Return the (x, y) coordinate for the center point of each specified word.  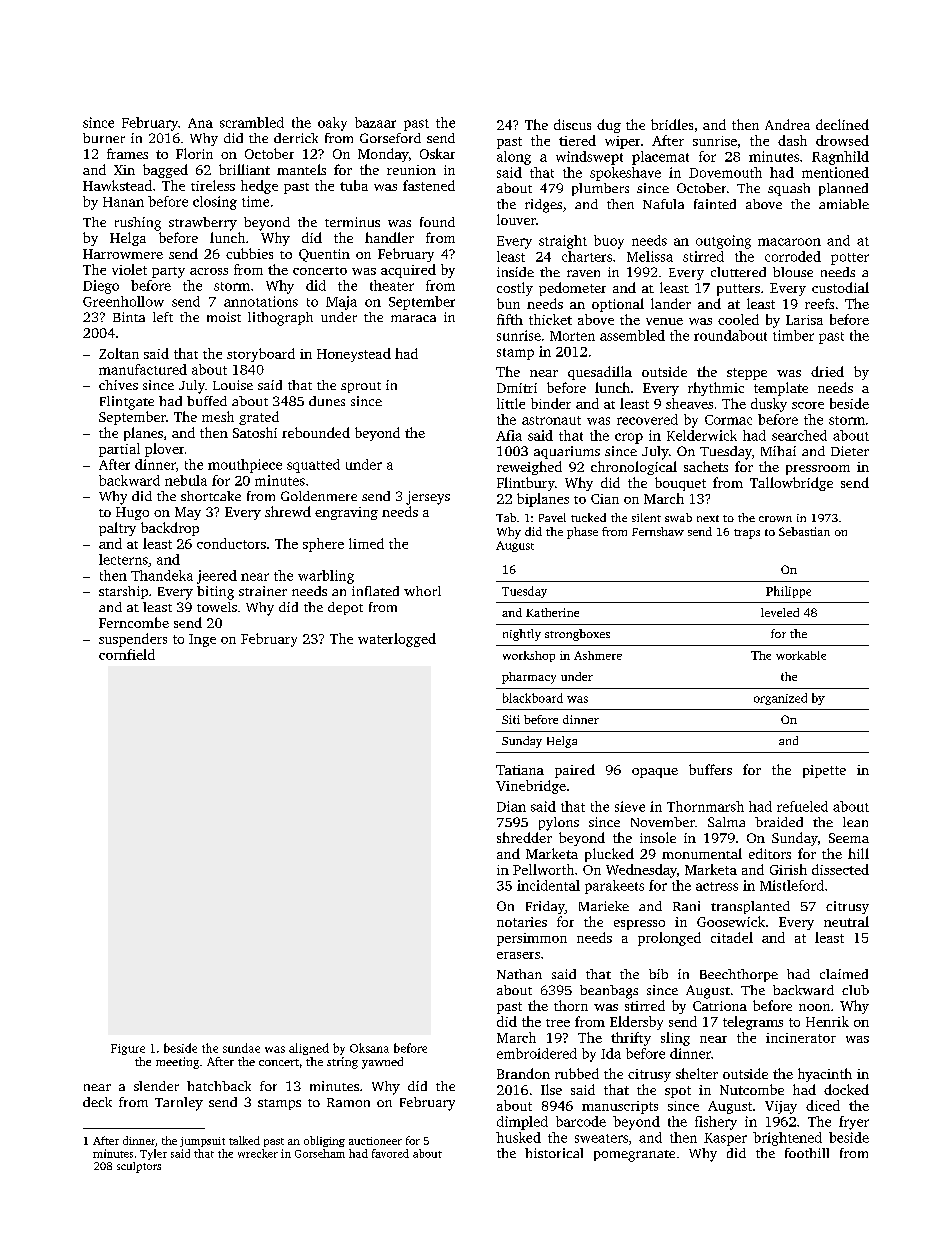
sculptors (139, 1167)
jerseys (428, 498)
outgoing (723, 242)
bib (658, 974)
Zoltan (119, 353)
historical (554, 1153)
